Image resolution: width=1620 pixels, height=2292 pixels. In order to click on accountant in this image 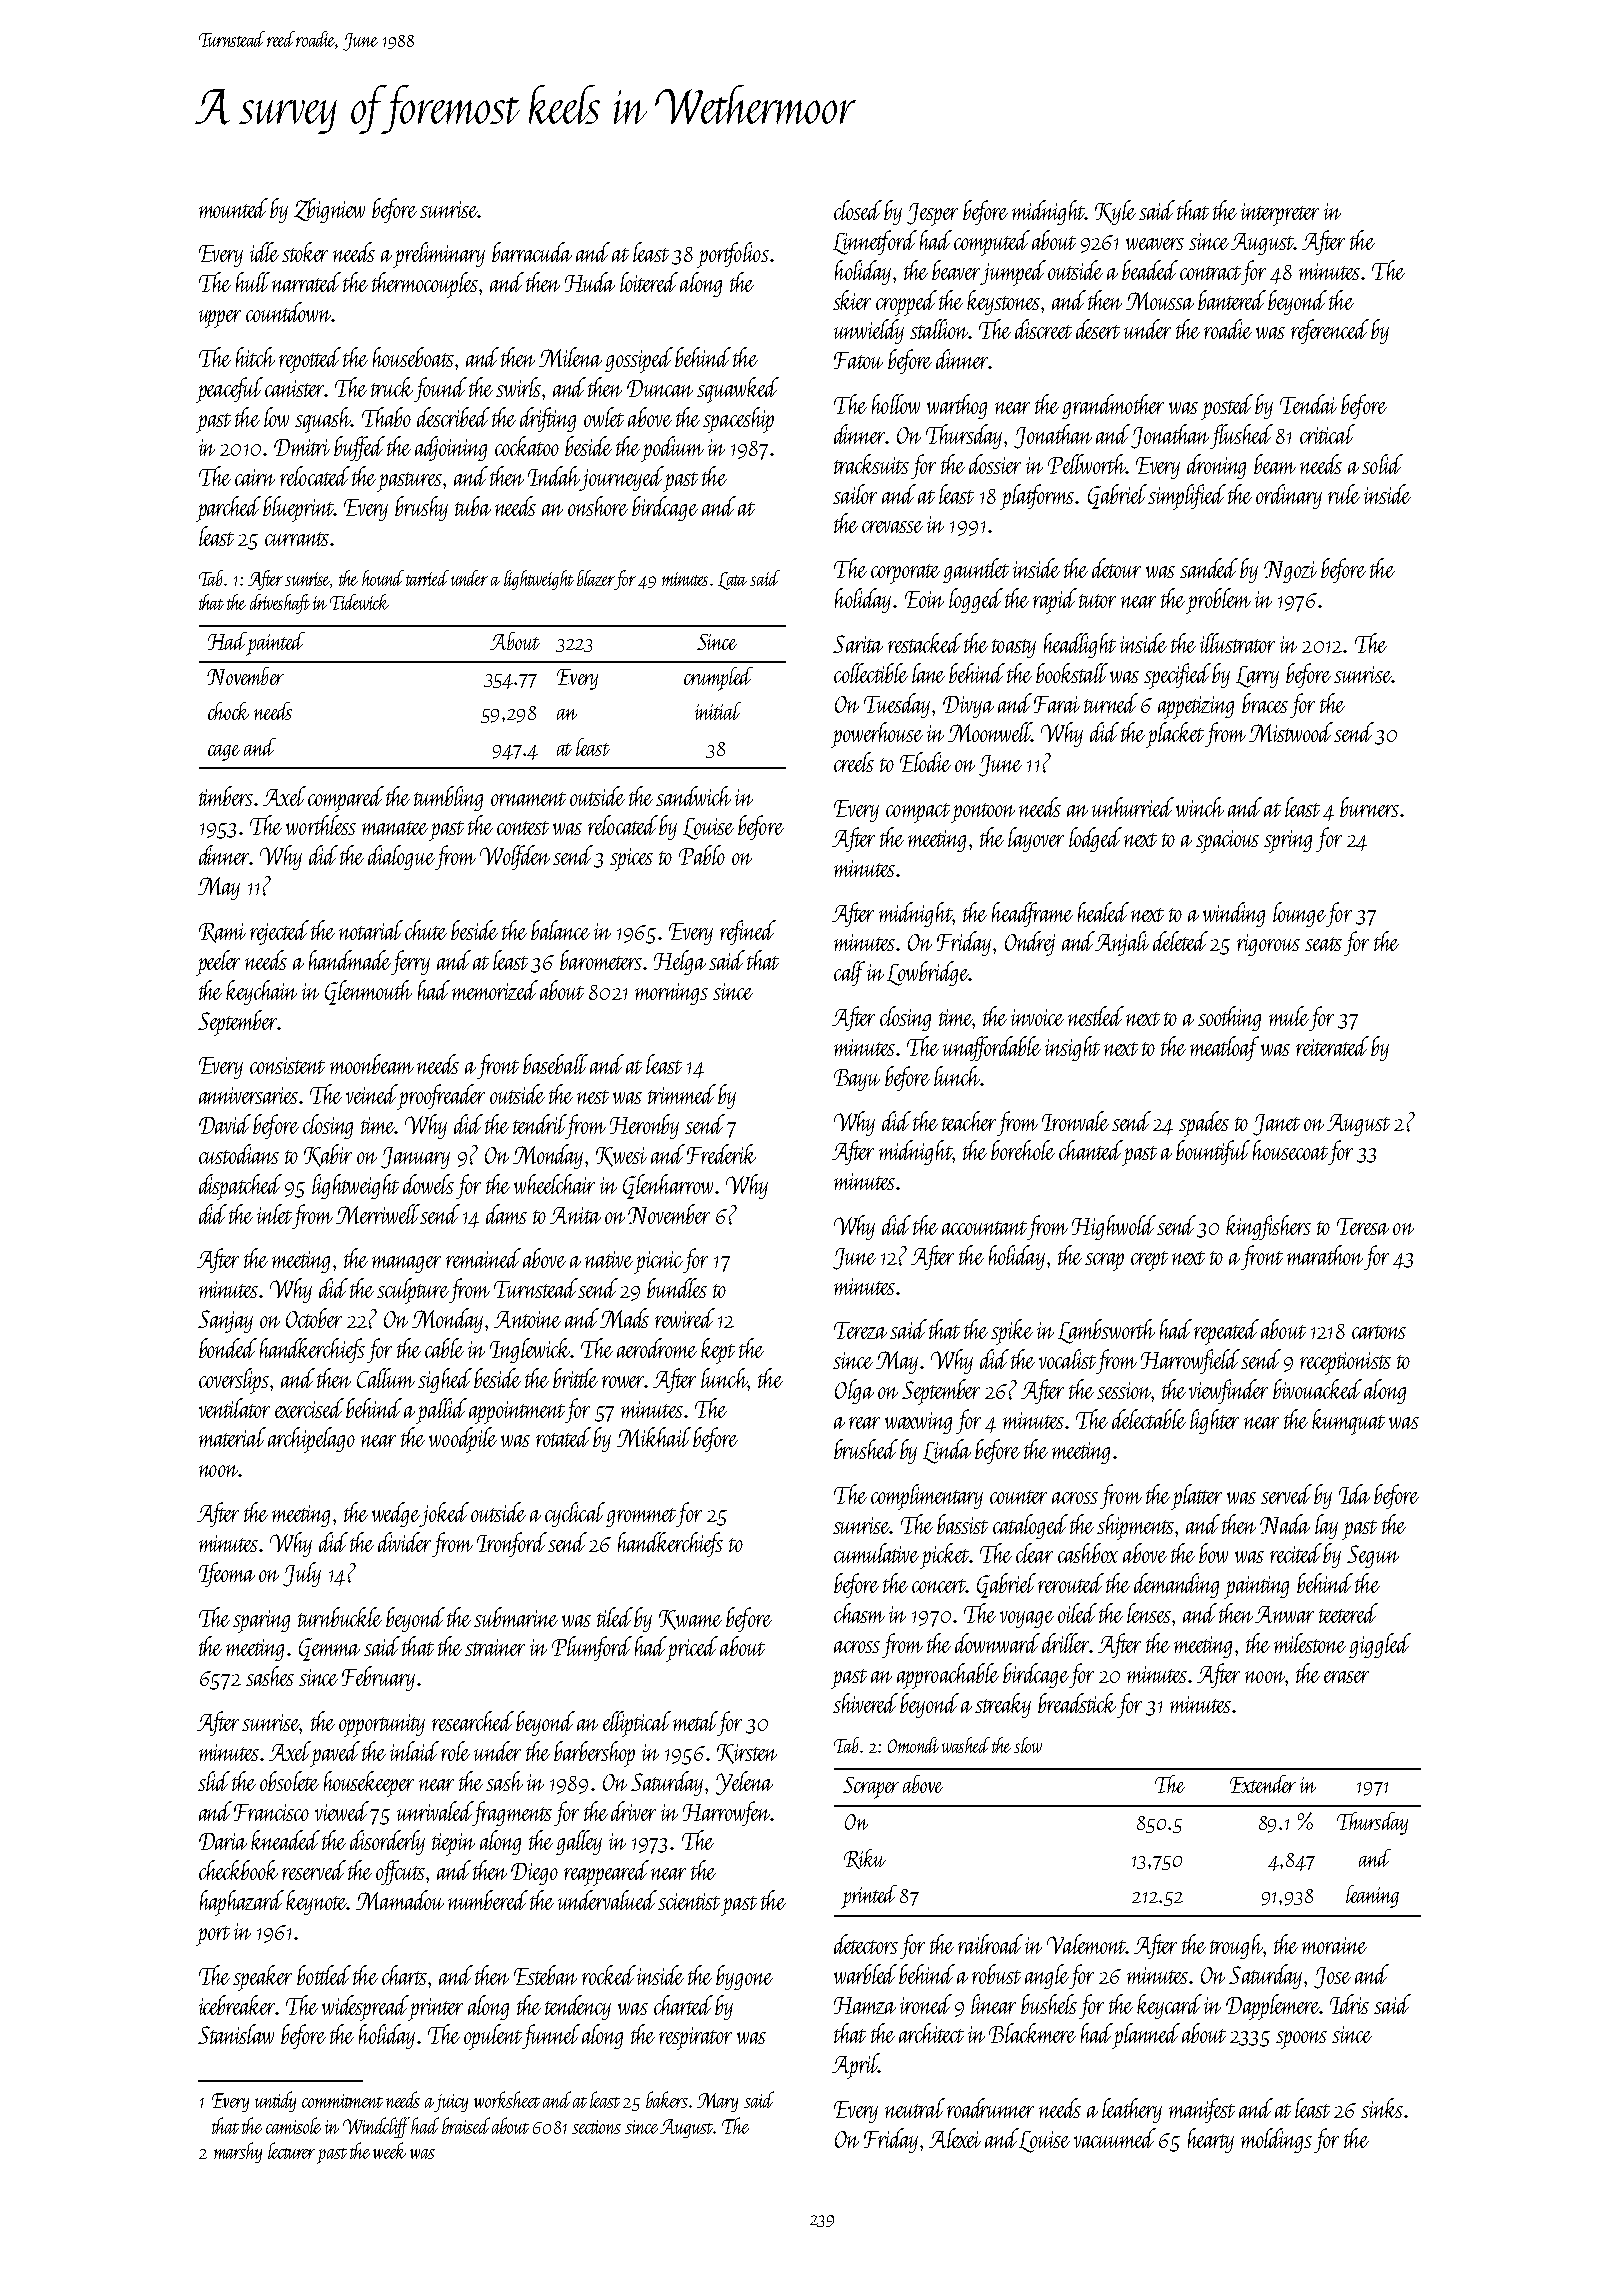, I will do `click(984, 1228)`.
